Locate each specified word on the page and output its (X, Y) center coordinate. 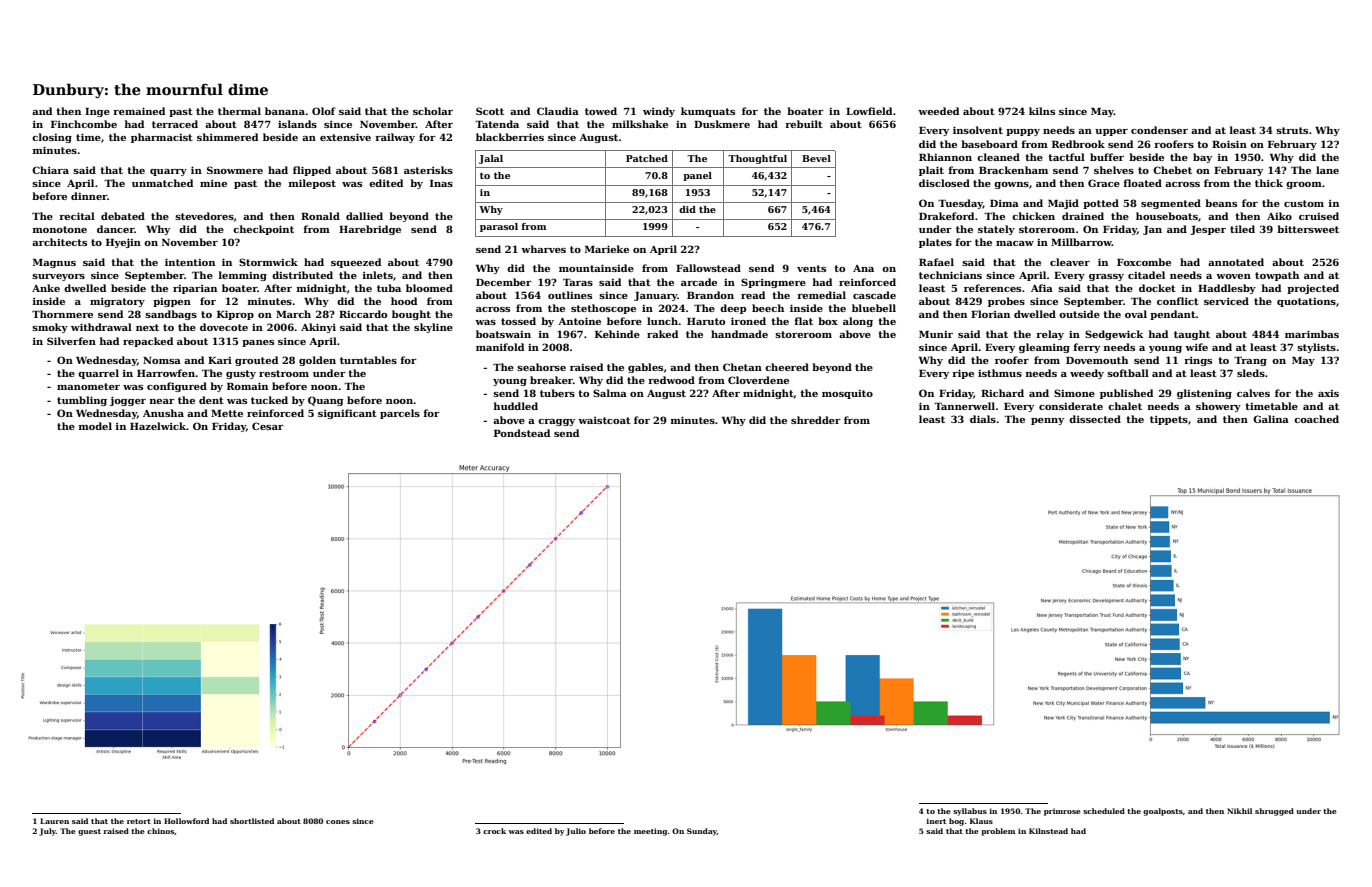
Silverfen (71, 341)
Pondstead (522, 433)
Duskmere (722, 124)
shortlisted (252, 821)
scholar (433, 111)
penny (1047, 421)
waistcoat (604, 420)
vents (811, 268)
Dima (1004, 203)
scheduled (1104, 811)
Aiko (1279, 216)
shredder (816, 420)
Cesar (268, 426)
